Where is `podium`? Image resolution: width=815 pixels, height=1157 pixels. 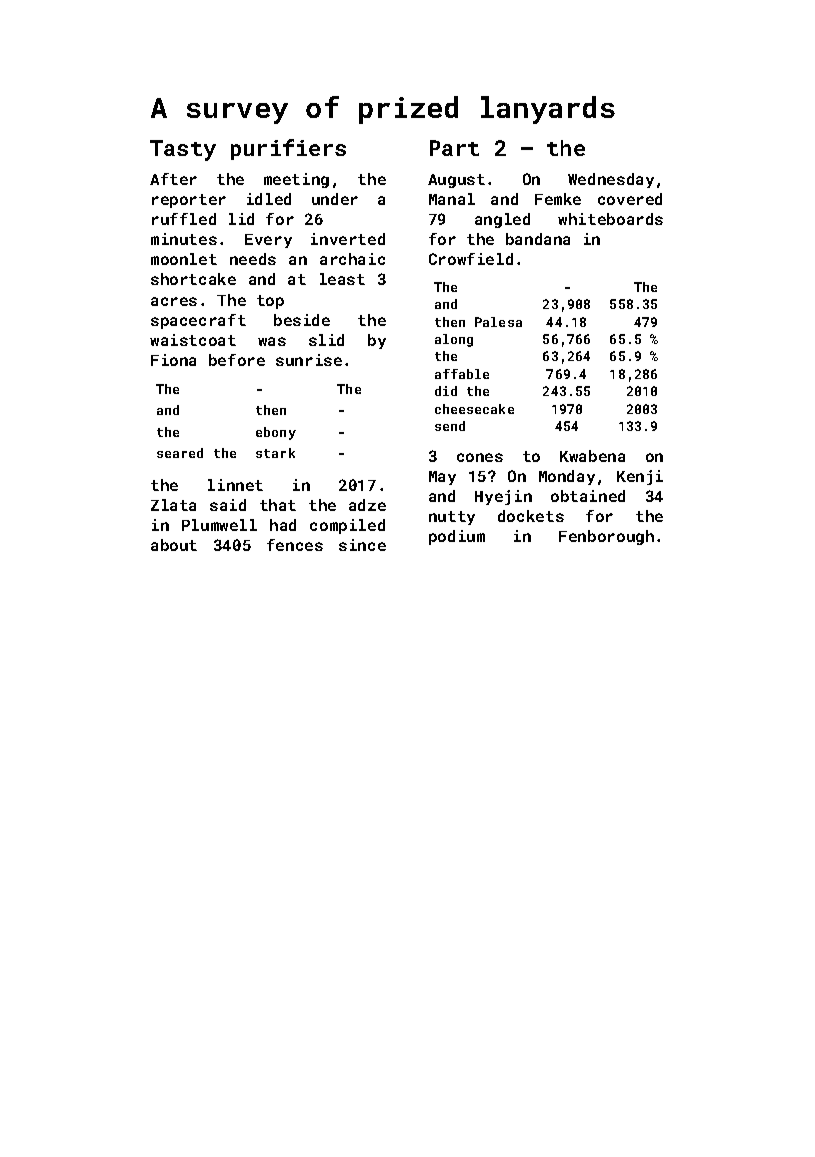 podium is located at coordinates (457, 537).
